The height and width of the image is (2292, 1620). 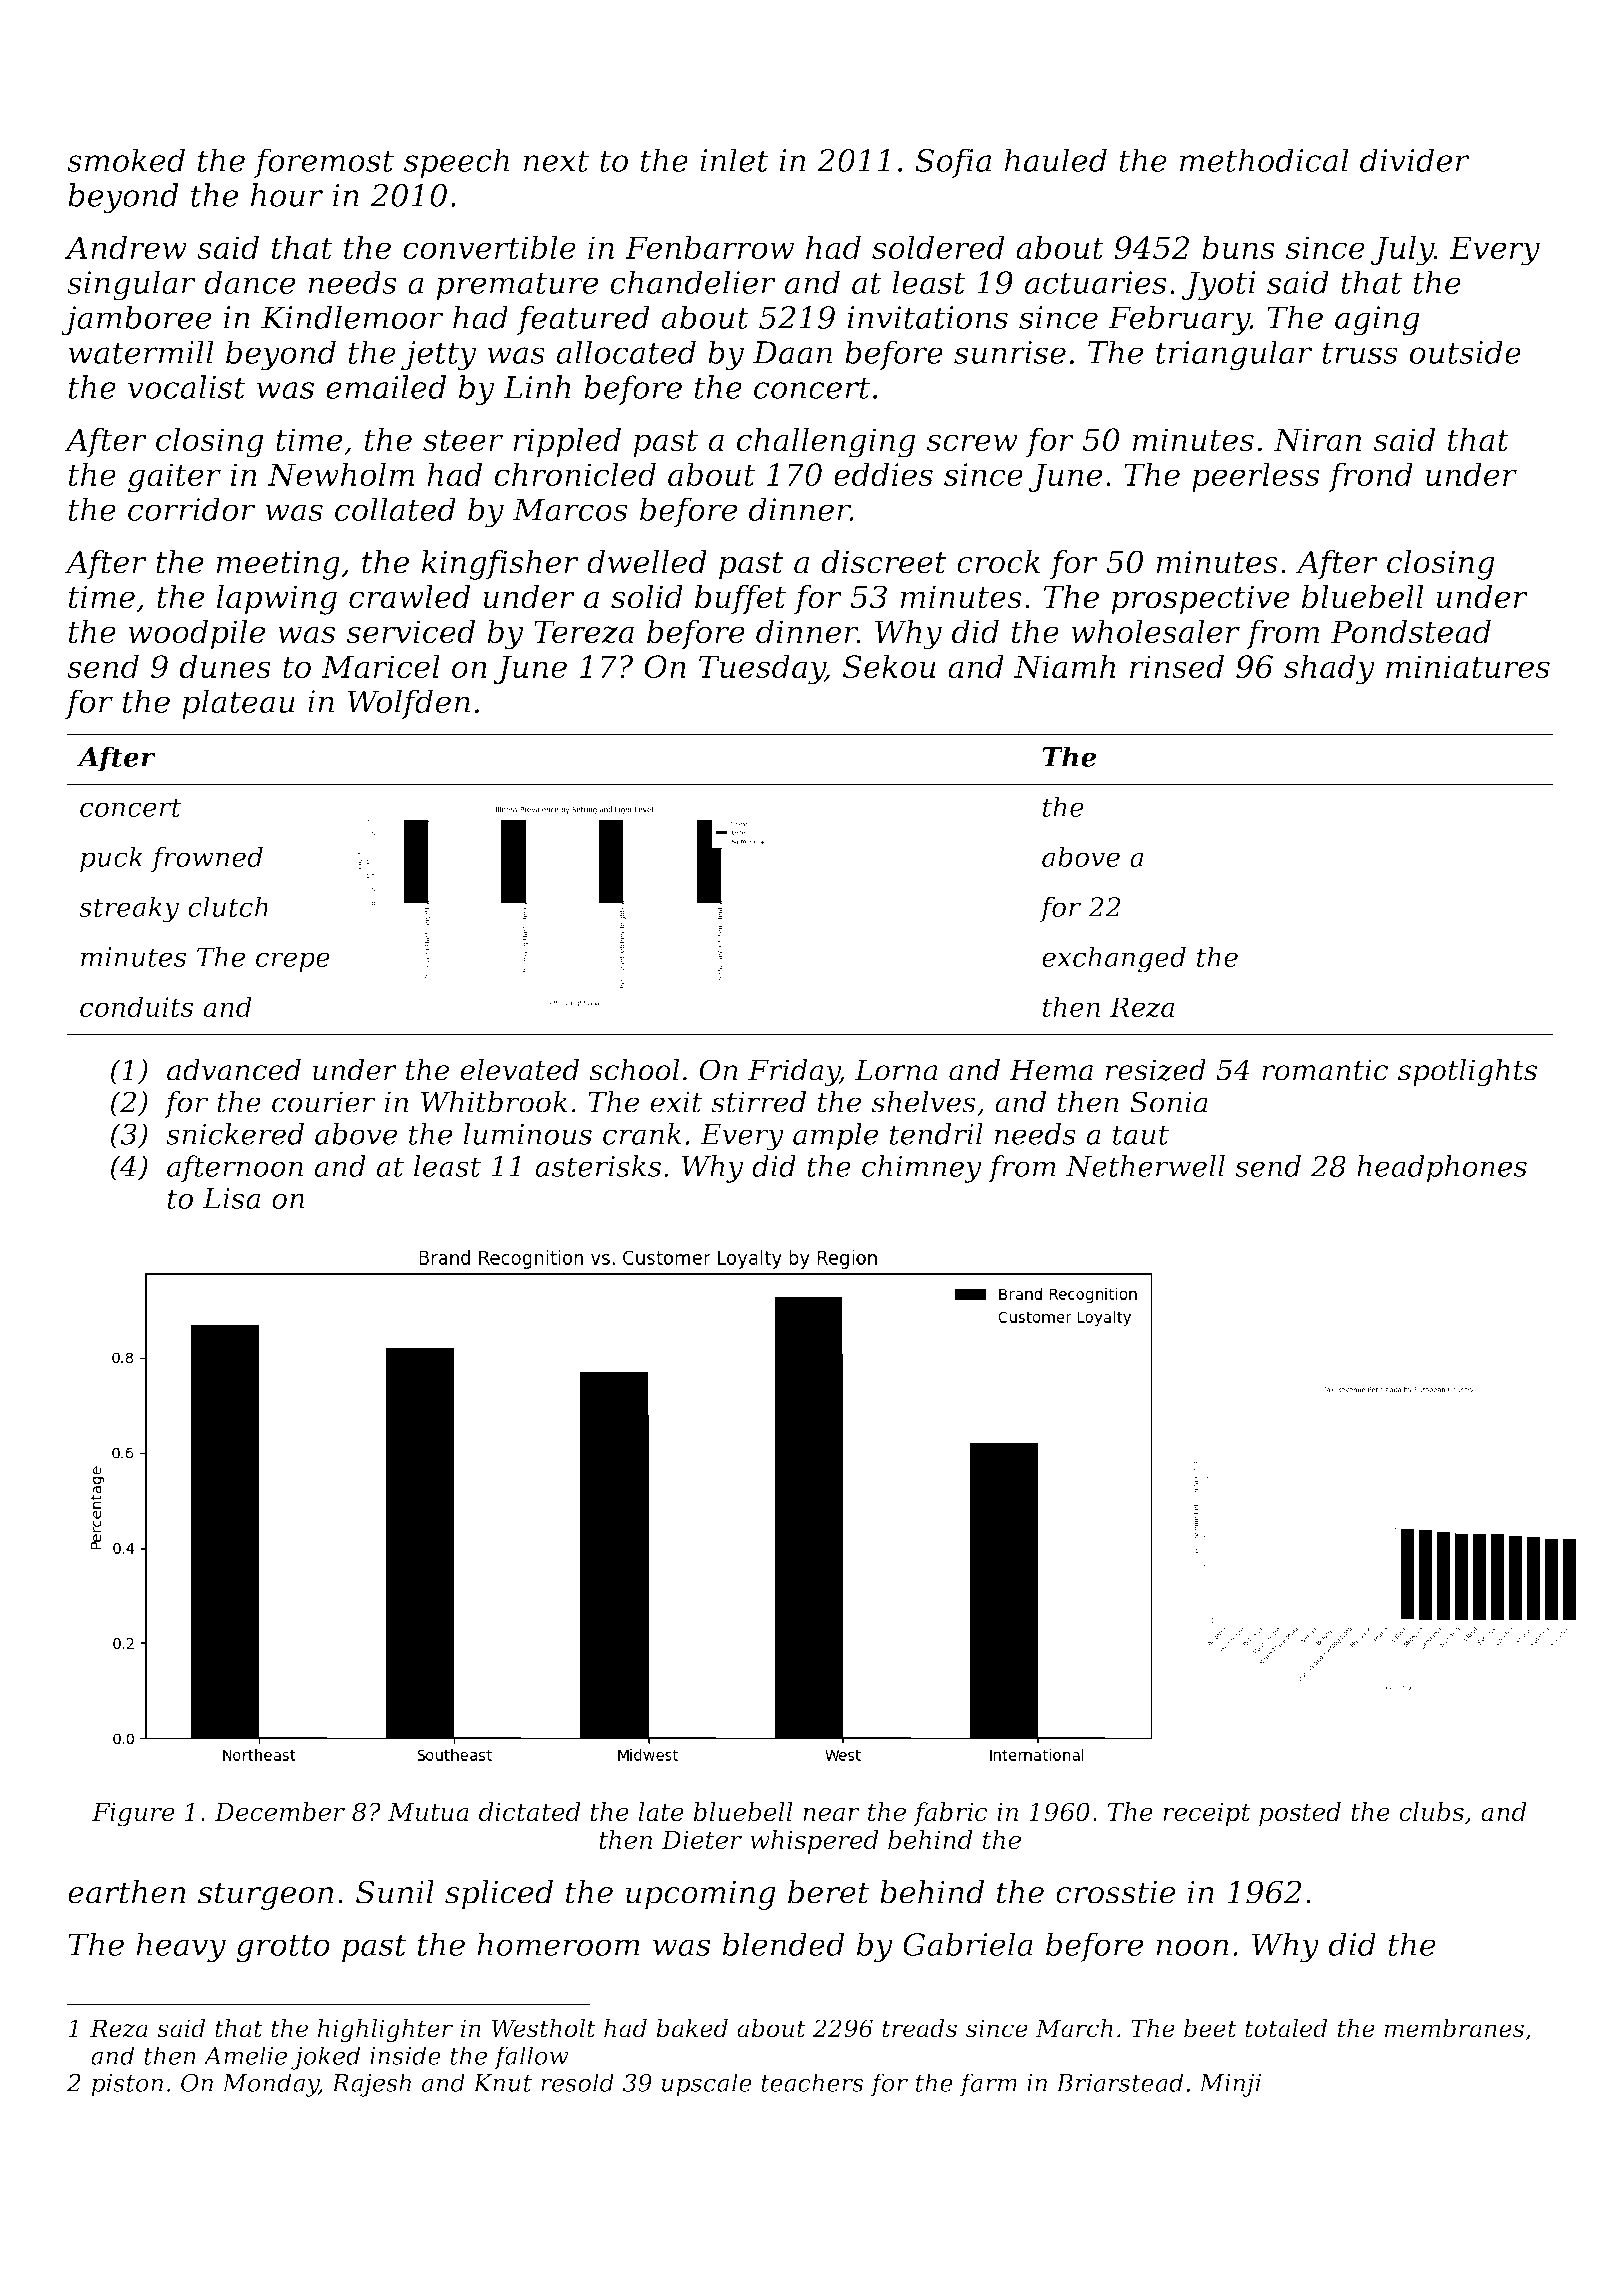 What do you see at coordinates (231, 1198) in the image?
I see `Lisa` at bounding box center [231, 1198].
